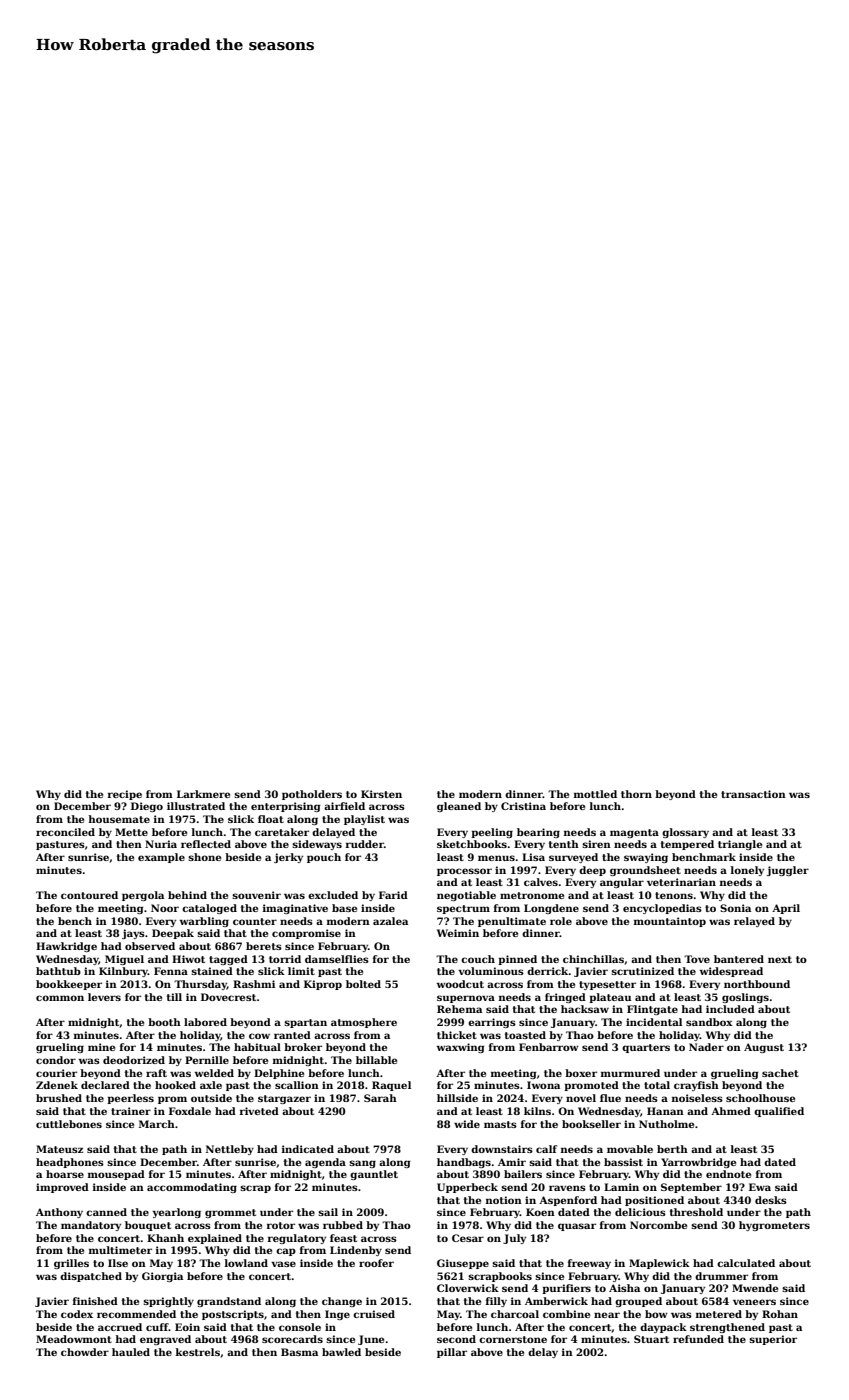 This screenshot has height=1400, width=849. What do you see at coordinates (333, 895) in the screenshot?
I see `excluded` at bounding box center [333, 895].
